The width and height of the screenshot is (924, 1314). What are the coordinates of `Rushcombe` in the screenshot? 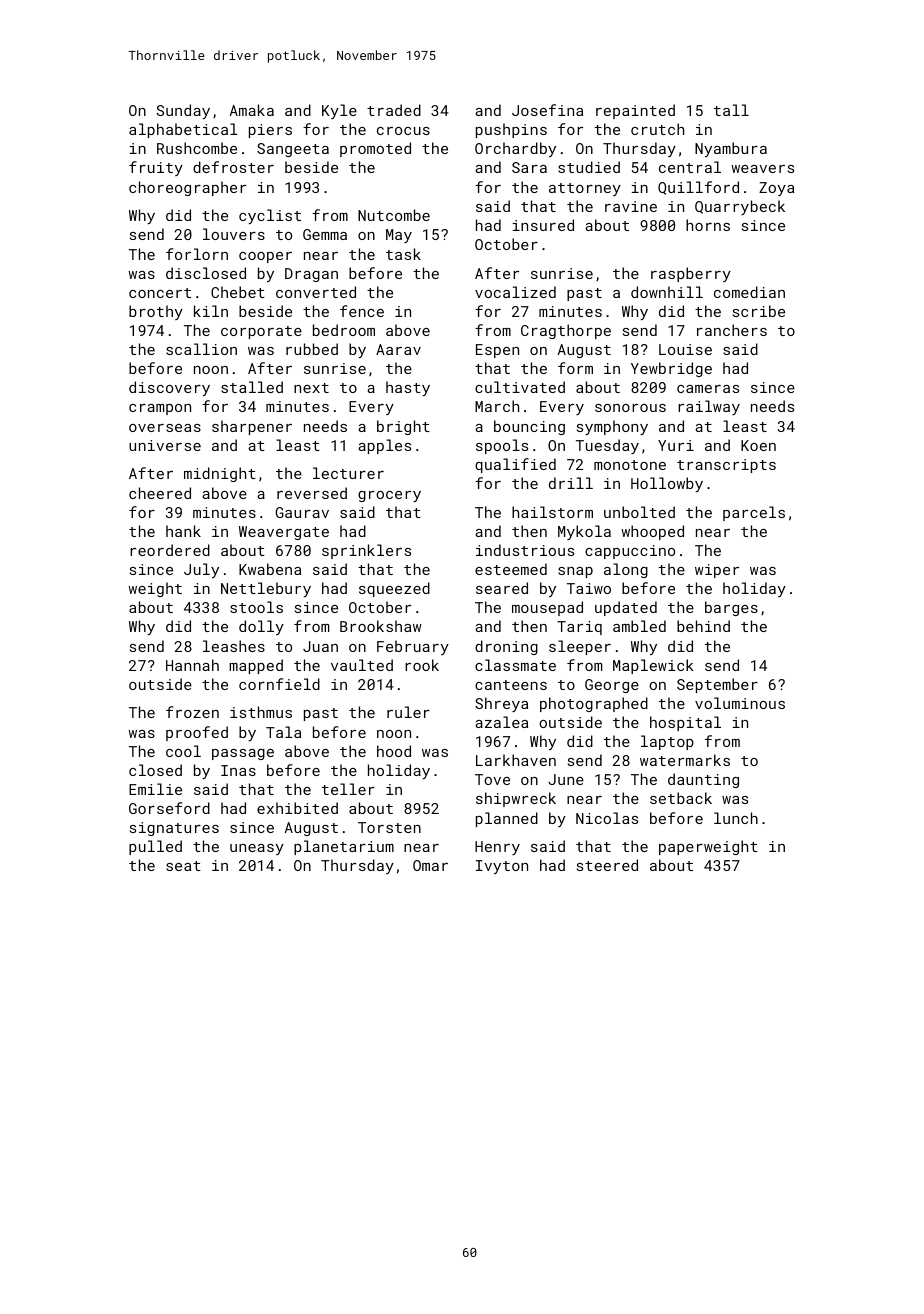 It's located at (197, 148).
